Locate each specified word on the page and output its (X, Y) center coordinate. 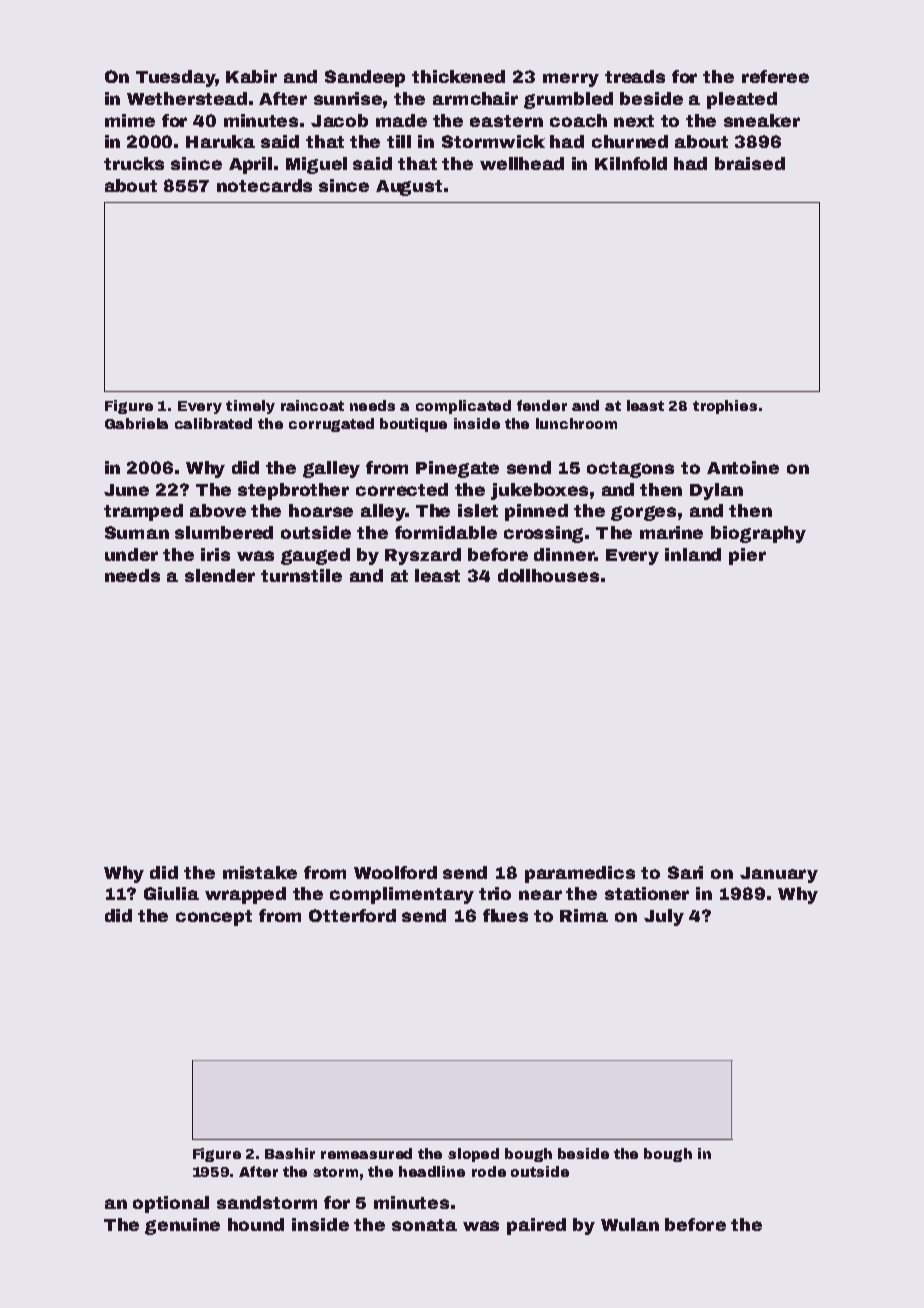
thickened (458, 76)
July (664, 917)
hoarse (321, 510)
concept (214, 918)
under (131, 554)
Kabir (251, 76)
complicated (463, 407)
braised (750, 163)
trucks (134, 163)
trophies (725, 407)
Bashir (290, 1153)
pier (747, 556)
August (409, 188)
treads (635, 76)
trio (495, 893)
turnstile (301, 575)
